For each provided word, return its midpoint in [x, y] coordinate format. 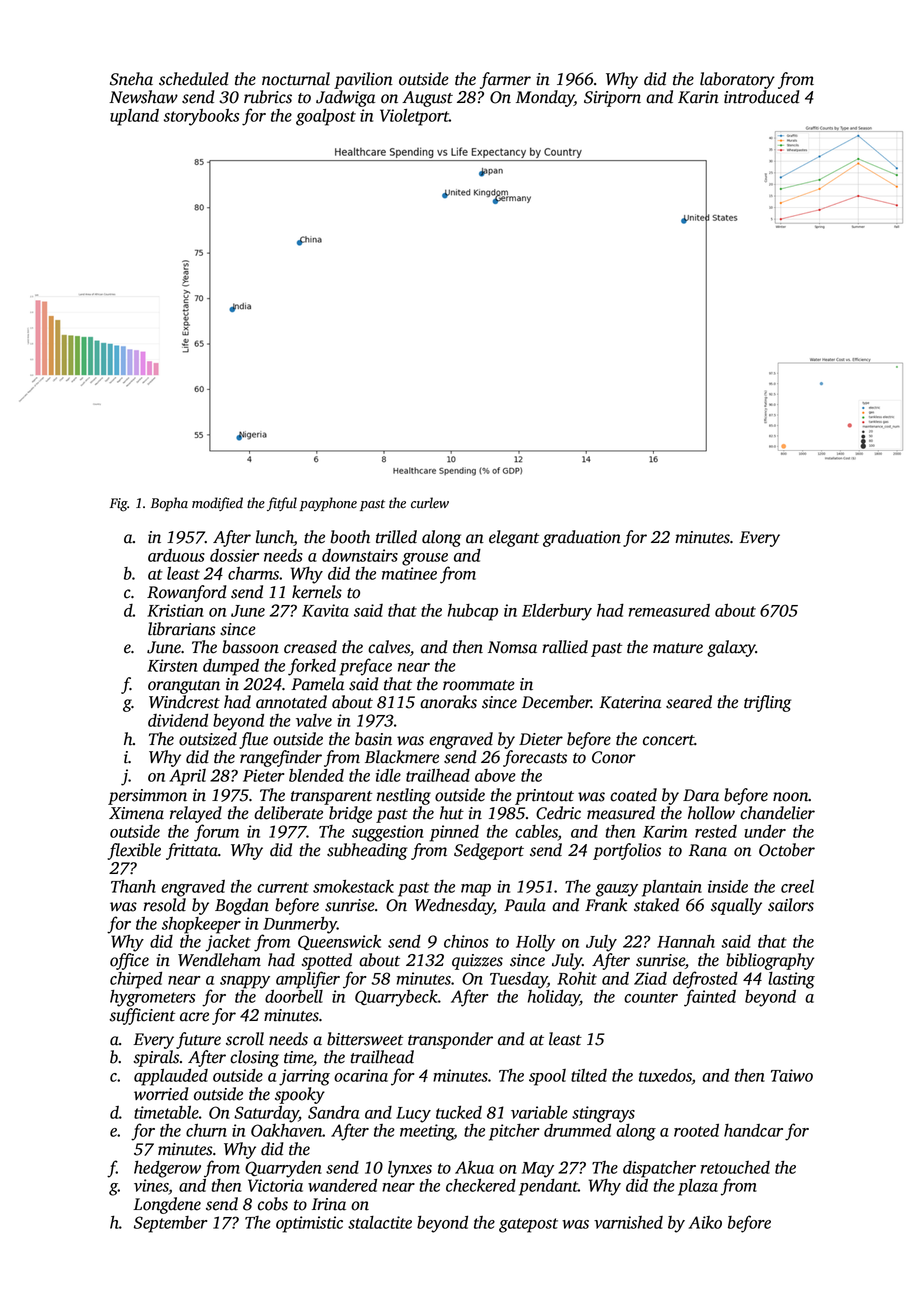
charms [253, 573]
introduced [762, 97]
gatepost [528, 1225]
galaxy [731, 648]
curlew [430, 503]
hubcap [473, 612]
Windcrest [184, 702]
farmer [505, 80]
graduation [582, 538]
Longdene [167, 1205]
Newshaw [143, 97]
